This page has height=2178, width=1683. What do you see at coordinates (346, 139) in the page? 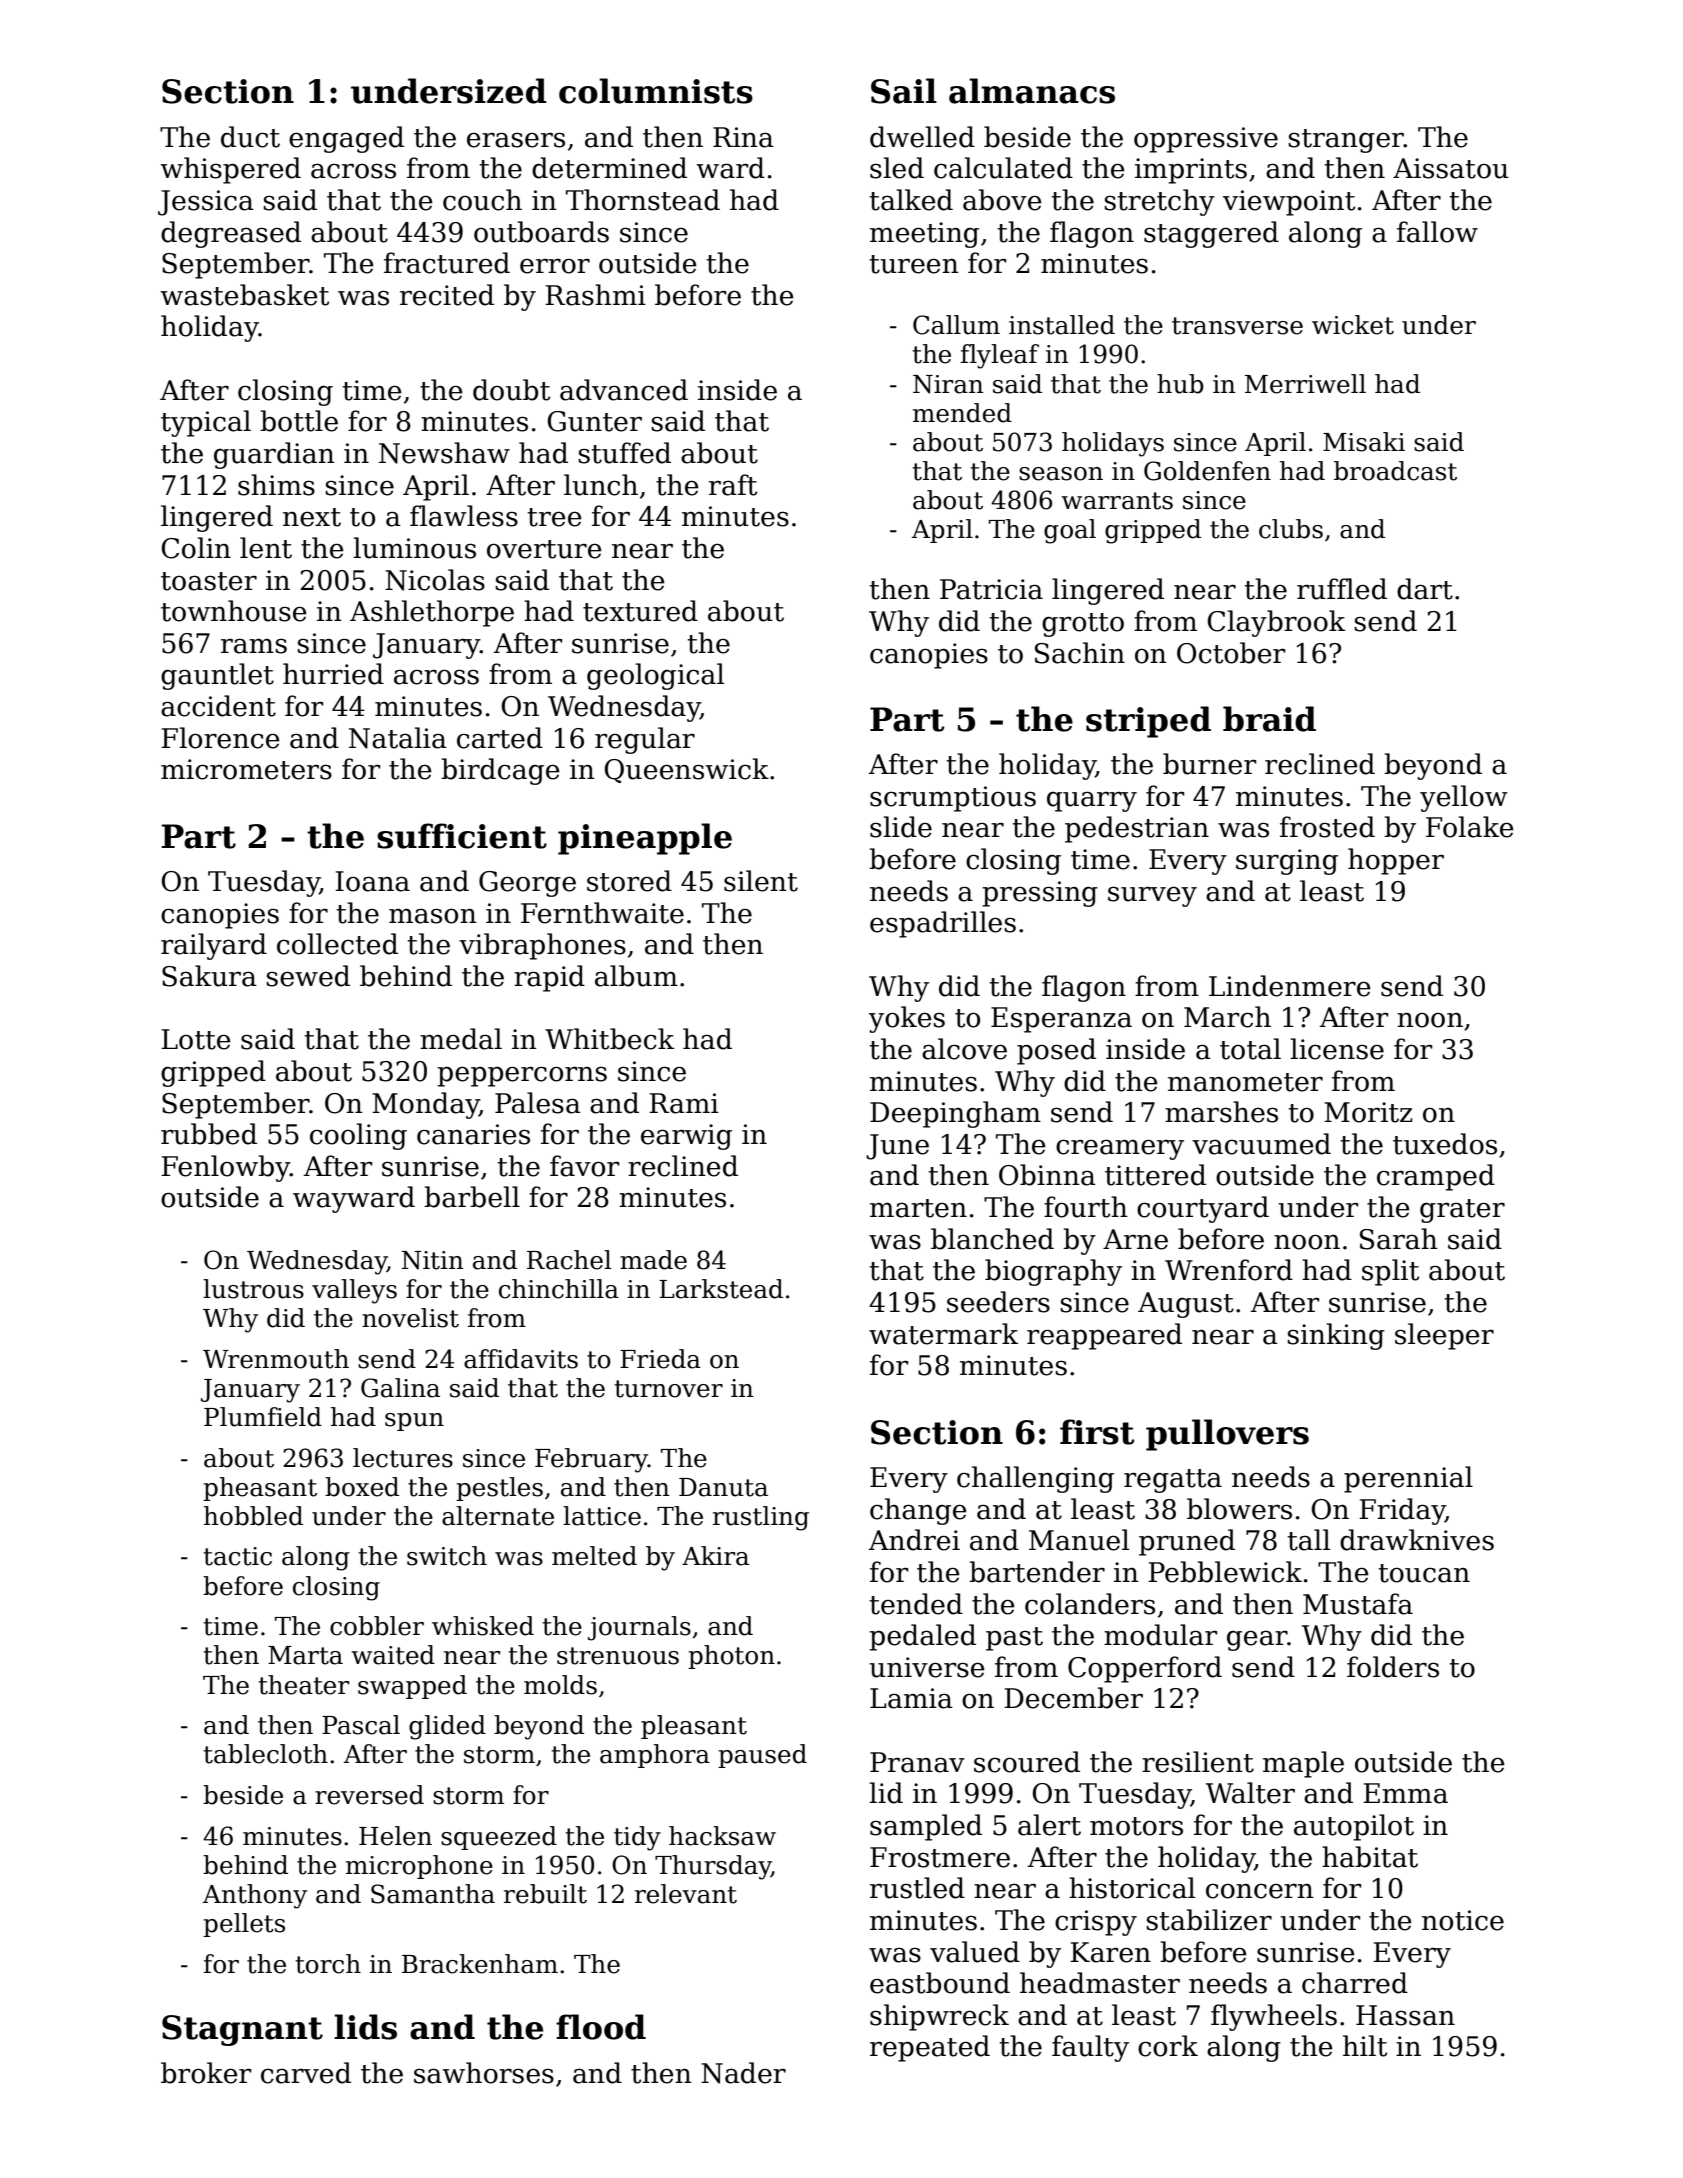
I see `engaged` at bounding box center [346, 139].
